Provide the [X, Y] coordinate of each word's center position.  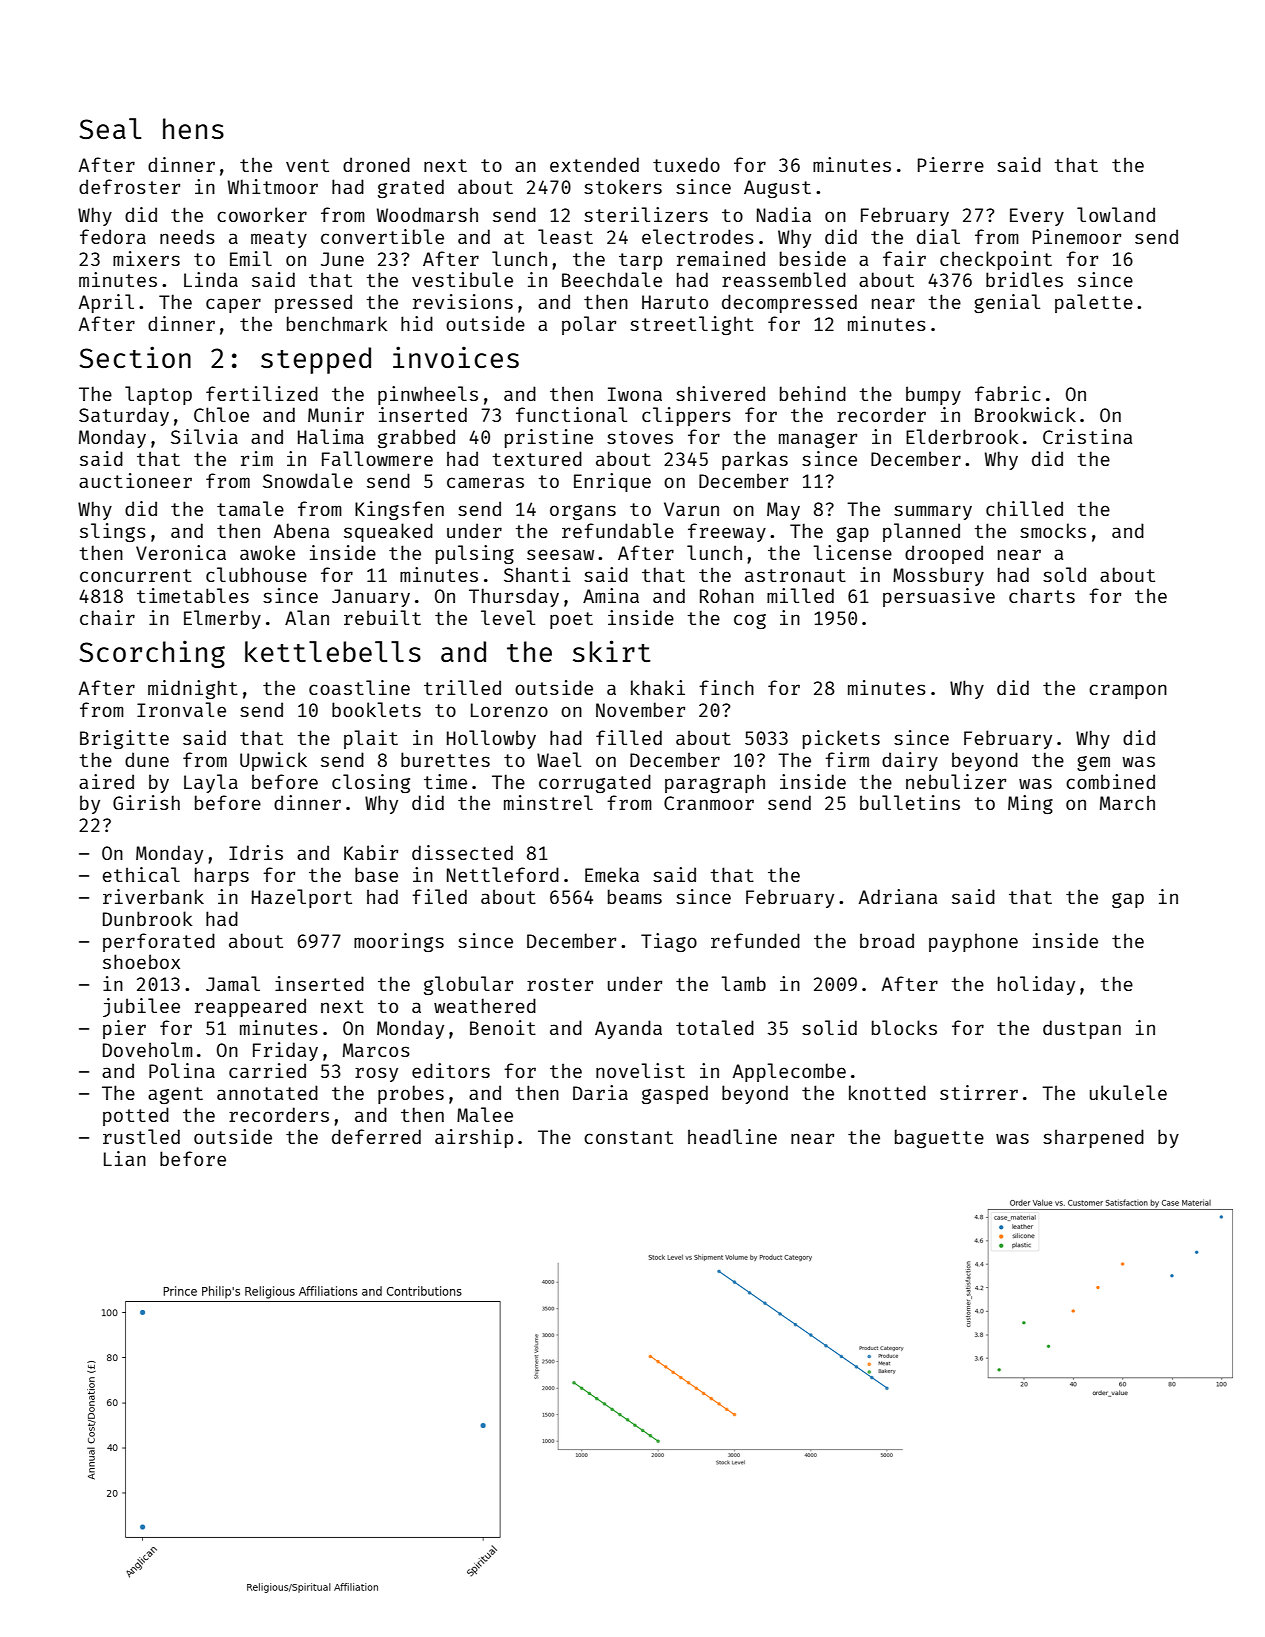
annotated [267, 1092]
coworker [262, 214]
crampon [1128, 691]
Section [135, 357]
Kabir [371, 852]
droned [376, 164]
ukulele [1128, 1092]
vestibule [462, 279]
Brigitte [124, 739]
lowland [1116, 214]
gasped [675, 1094]
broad [887, 940]
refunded [755, 940]
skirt [611, 651]
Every [1037, 217]
